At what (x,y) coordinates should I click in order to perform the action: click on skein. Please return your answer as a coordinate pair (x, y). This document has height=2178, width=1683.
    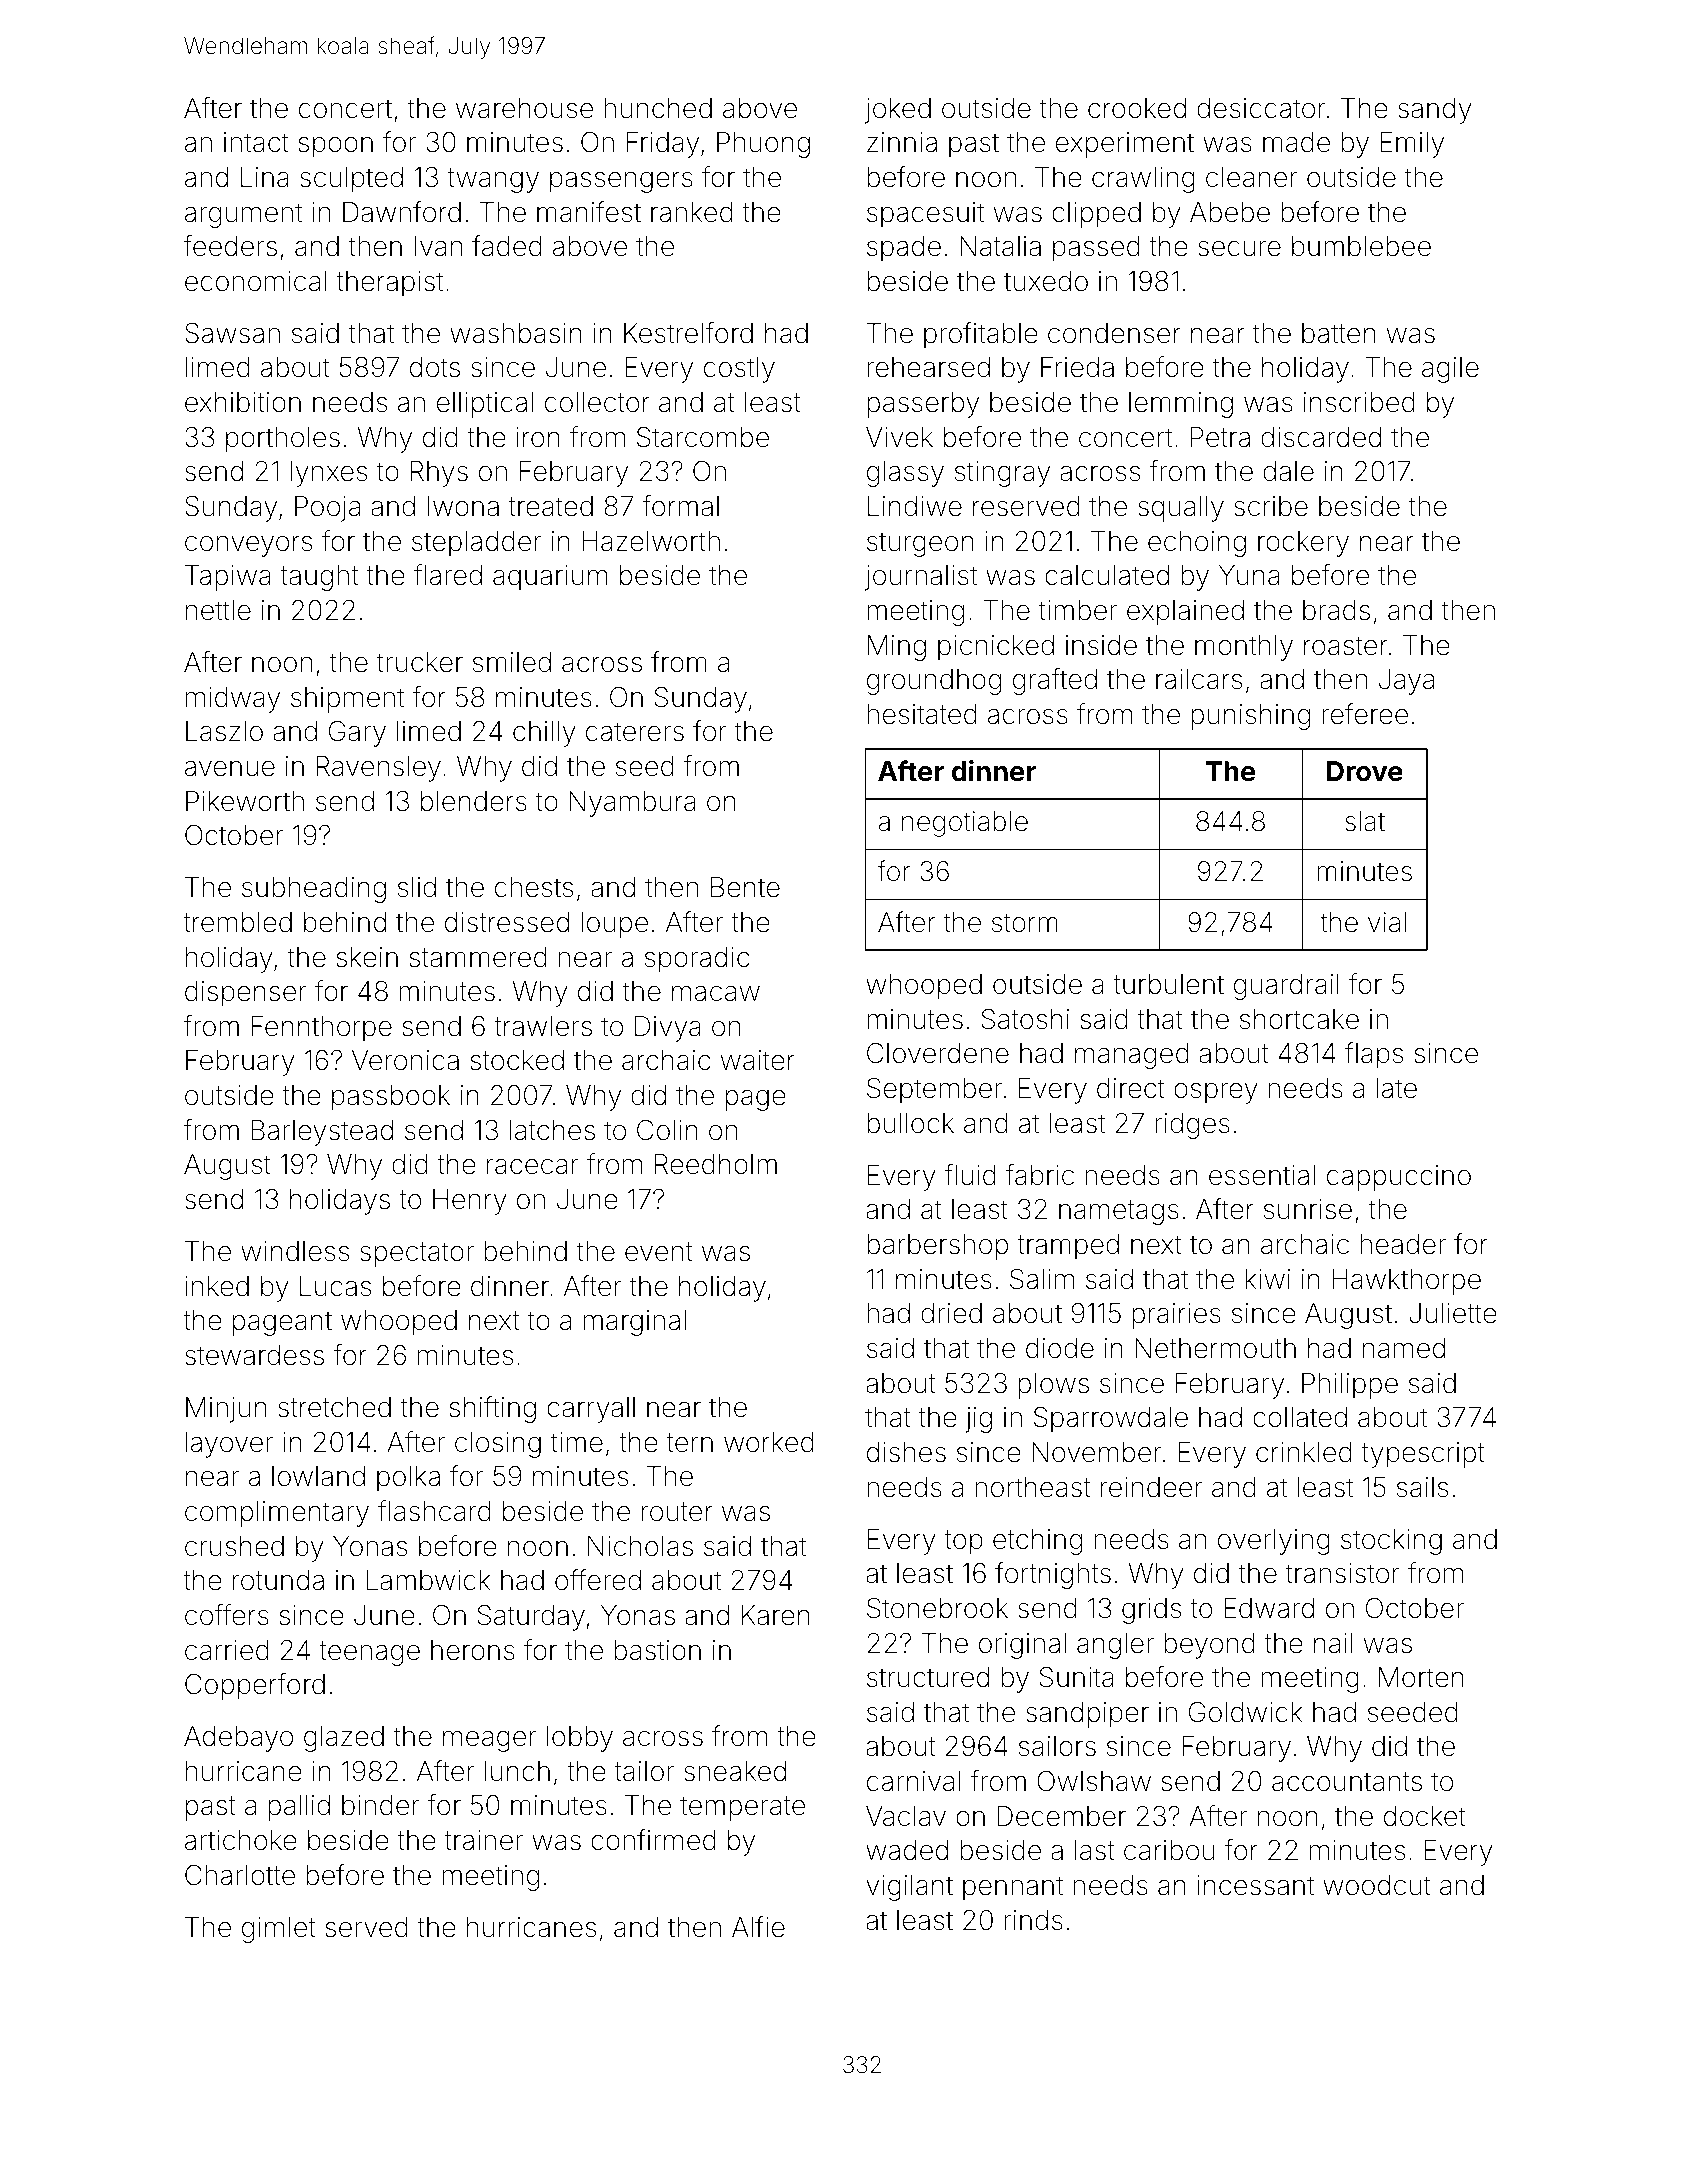
    Looking at the image, I should click on (367, 957).
